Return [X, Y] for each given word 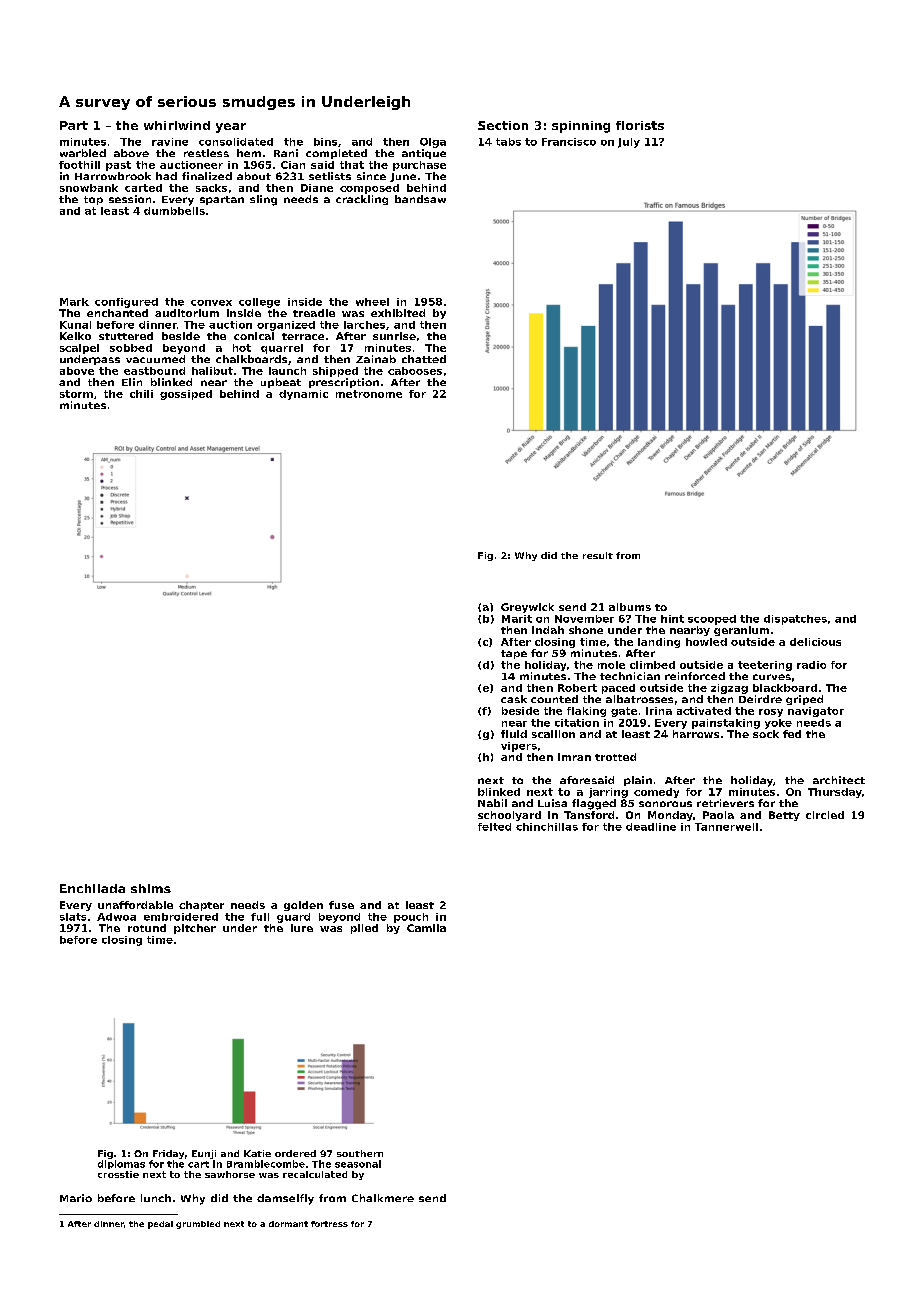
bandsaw [420, 199]
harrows [696, 734]
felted [494, 827]
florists [640, 125]
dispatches [795, 620]
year [231, 128]
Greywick [527, 608]
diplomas [121, 1164]
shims [151, 888]
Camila [426, 928]
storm [76, 394]
